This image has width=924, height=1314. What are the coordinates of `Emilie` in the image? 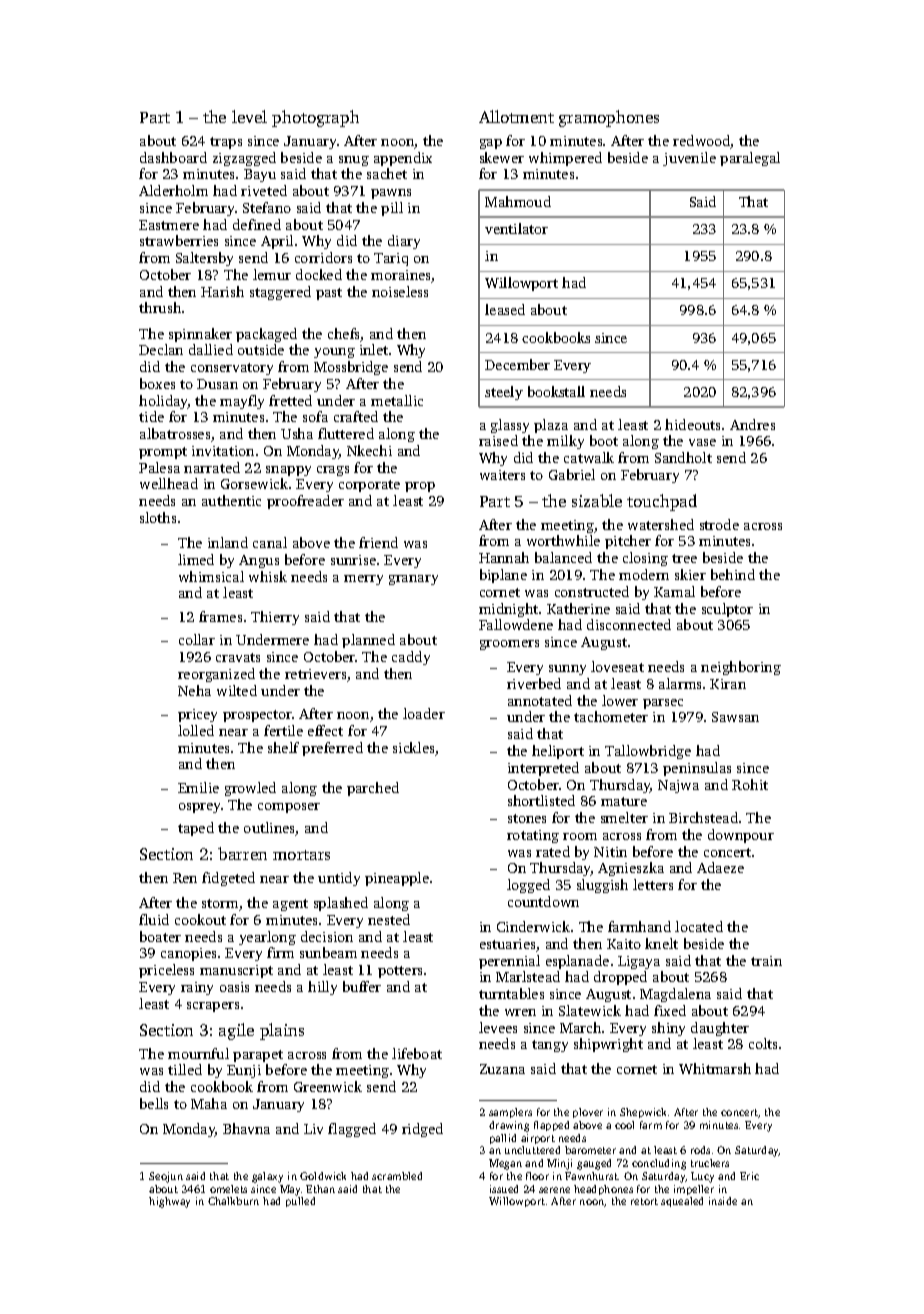 It's located at (198, 787).
